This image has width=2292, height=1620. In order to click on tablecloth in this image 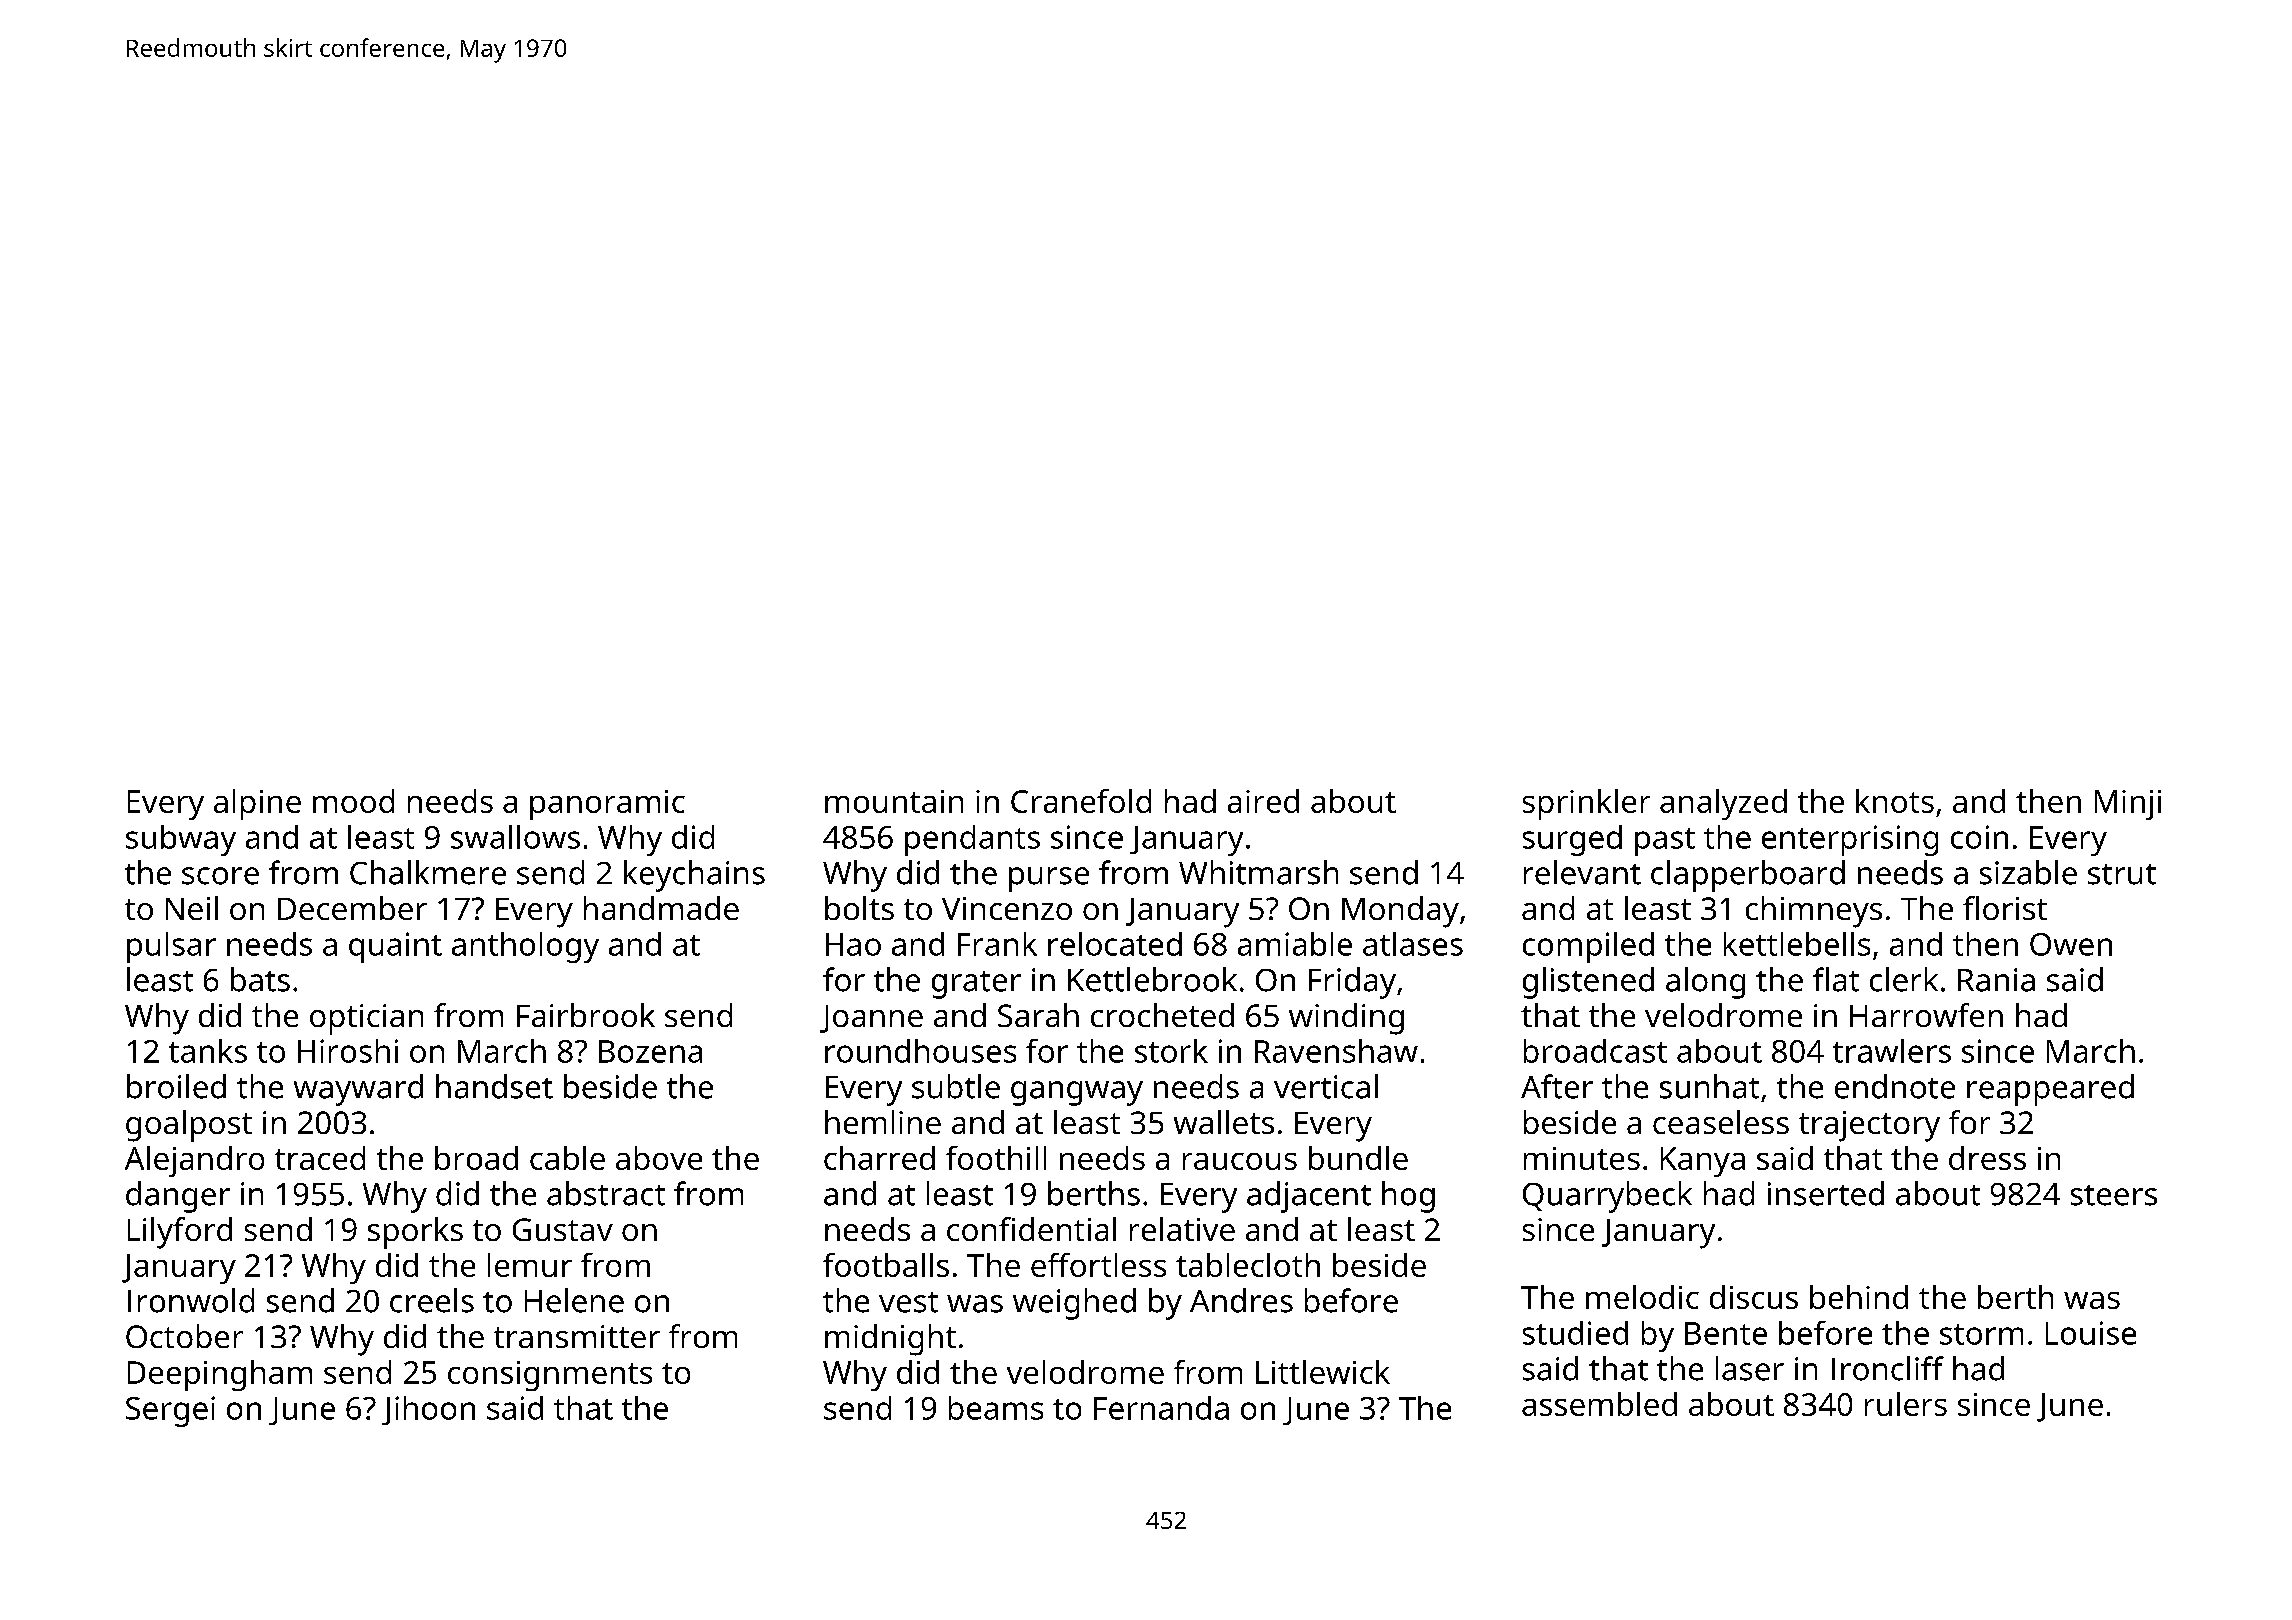, I will do `click(1248, 1265)`.
